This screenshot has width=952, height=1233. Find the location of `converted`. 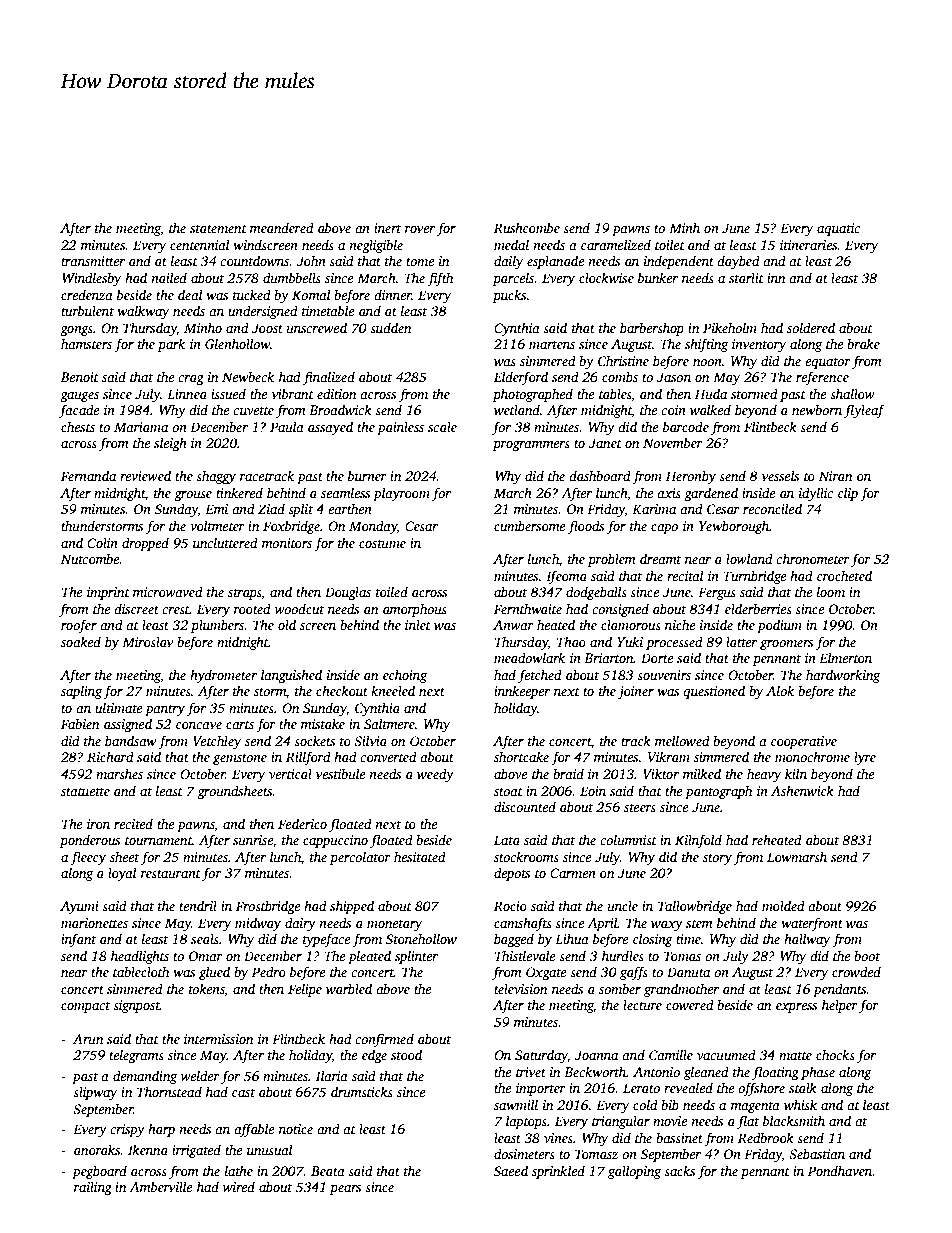

converted is located at coordinates (388, 756).
